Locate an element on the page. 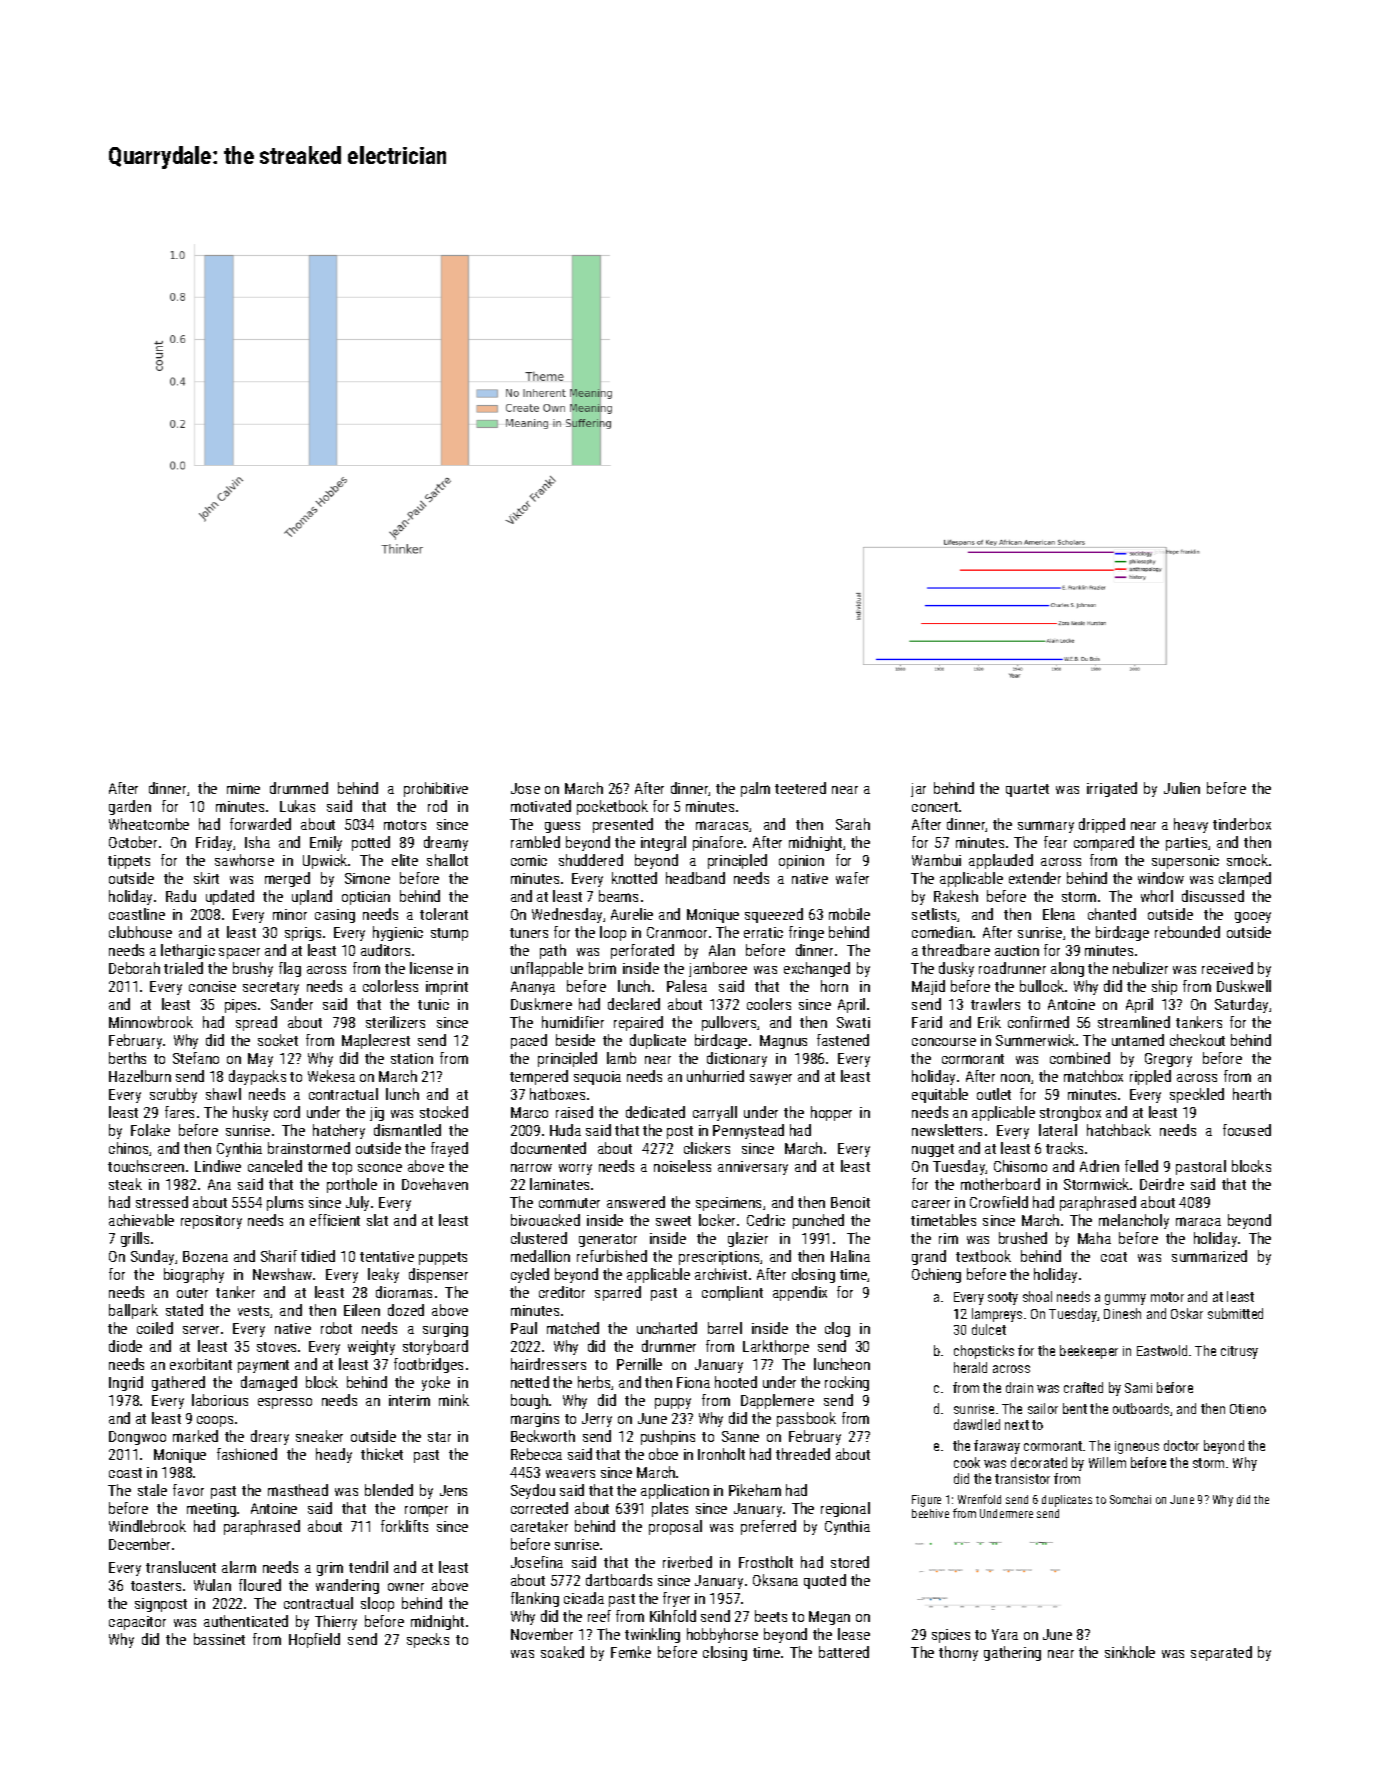  fastened is located at coordinates (843, 1040).
